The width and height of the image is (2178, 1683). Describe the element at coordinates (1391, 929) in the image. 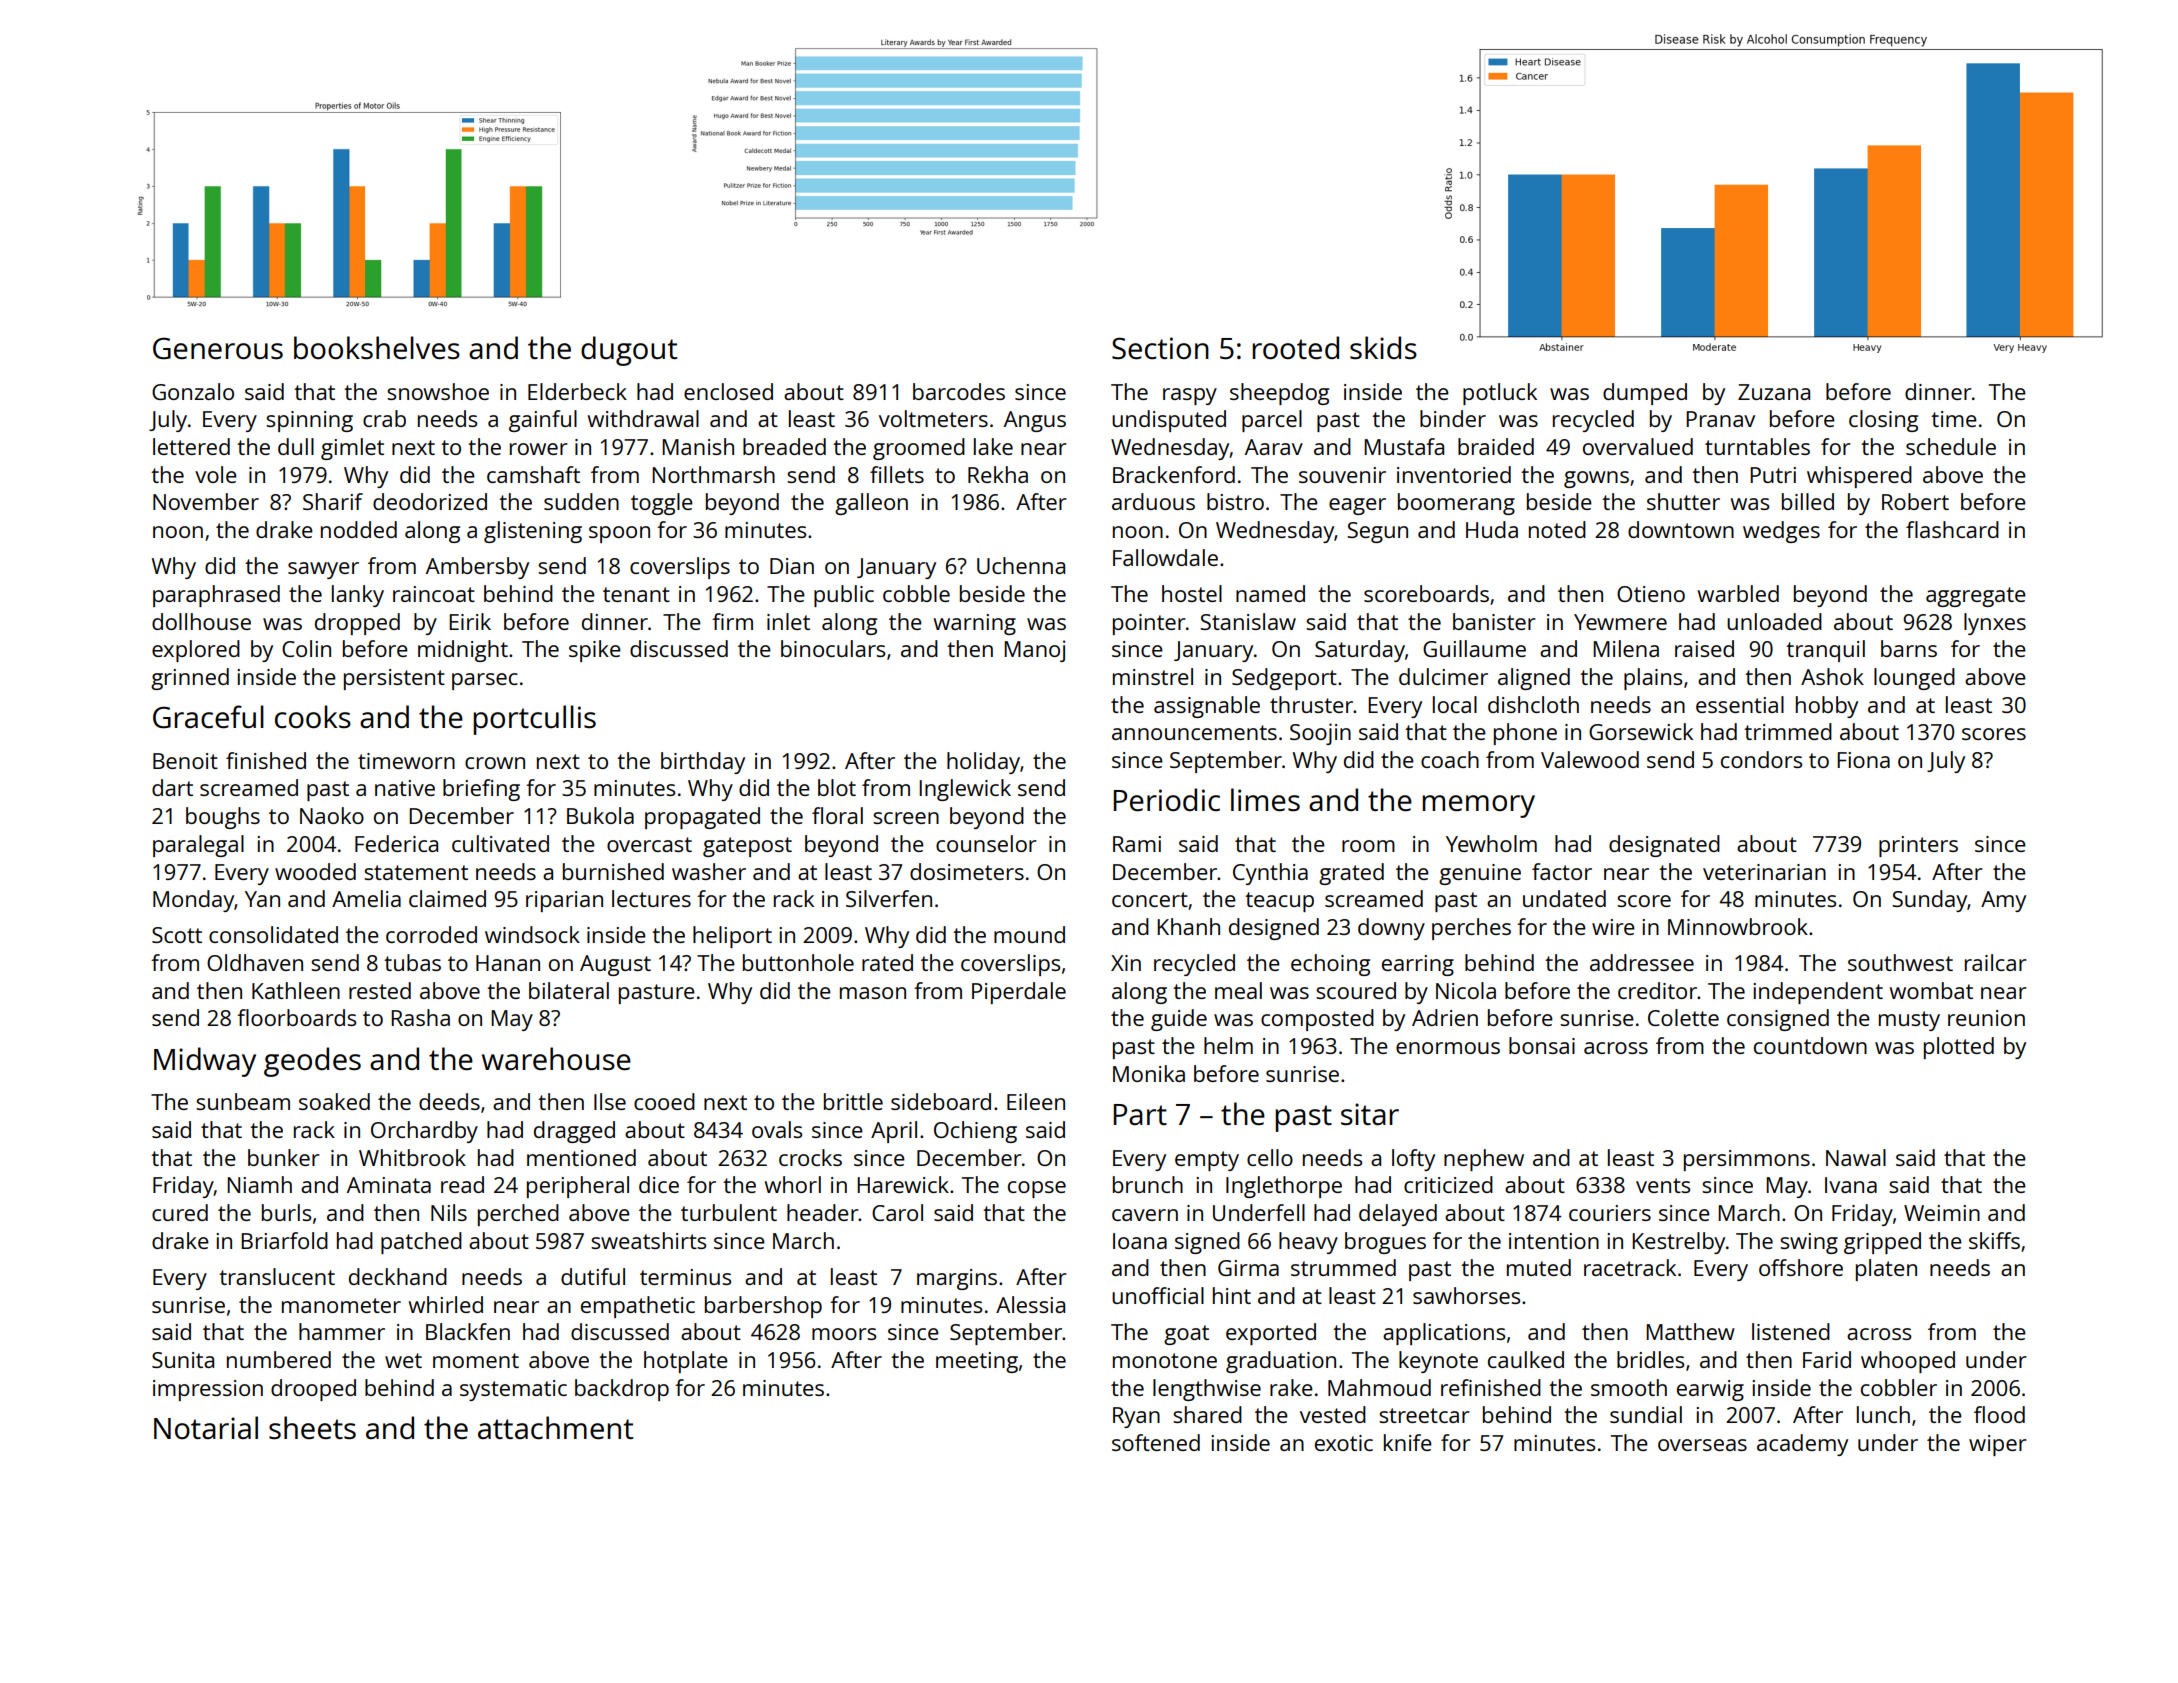

I see `downy` at that location.
